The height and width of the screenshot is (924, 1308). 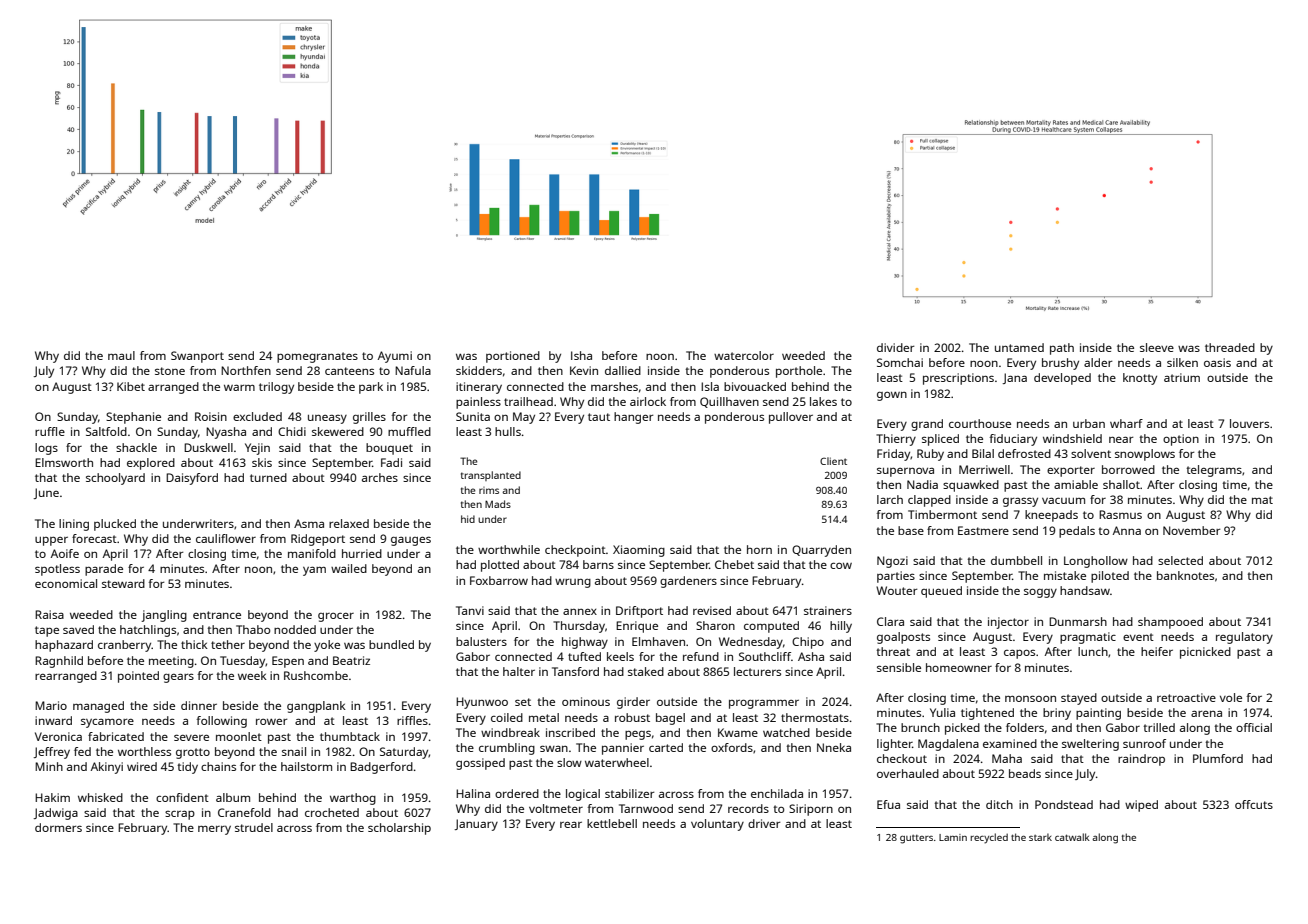 What do you see at coordinates (712, 610) in the screenshot?
I see `revised` at bounding box center [712, 610].
